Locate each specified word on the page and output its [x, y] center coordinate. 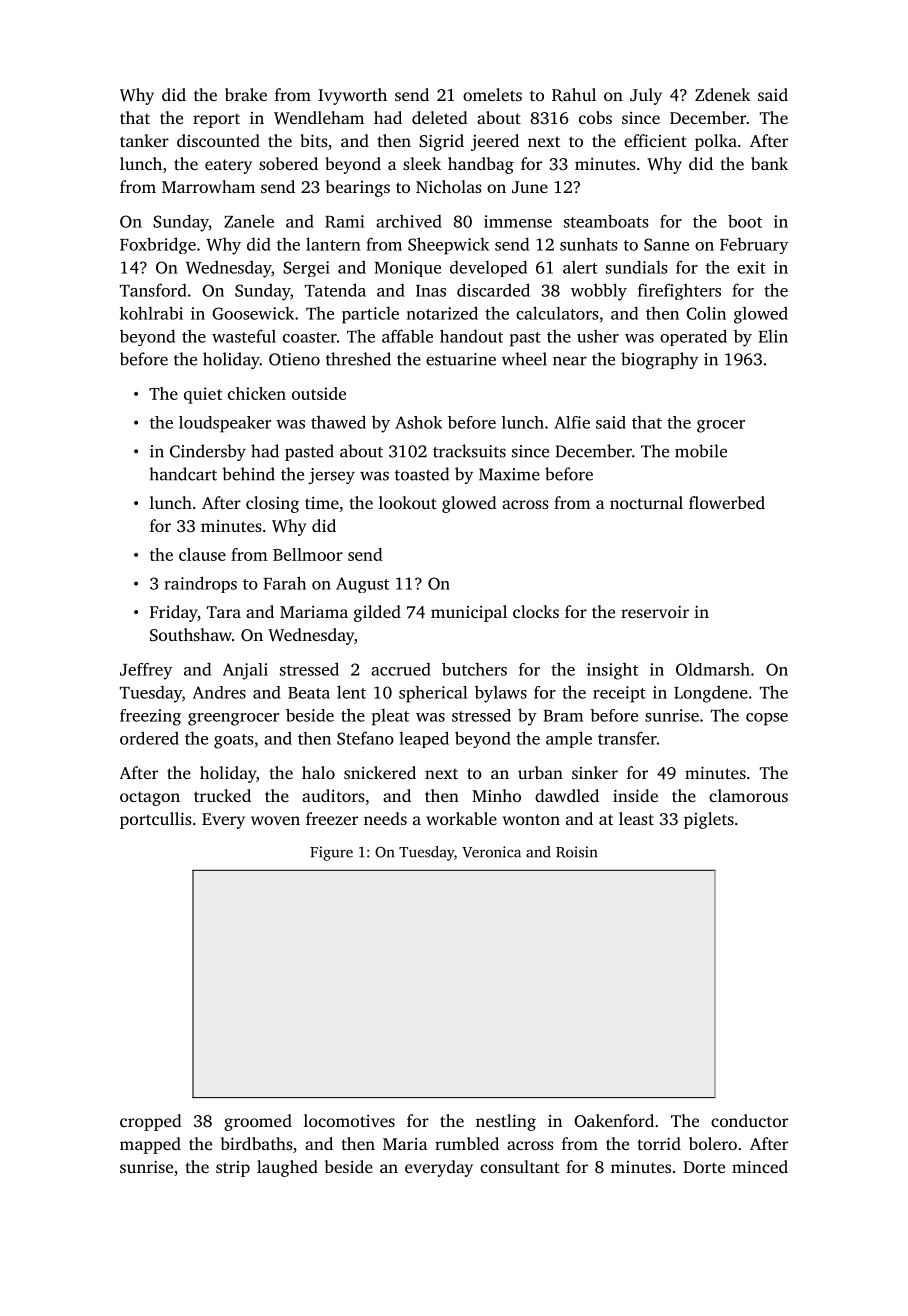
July [646, 96]
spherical [433, 694]
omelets [492, 94]
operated [693, 337]
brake [246, 94]
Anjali [245, 671]
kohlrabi [151, 313]
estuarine [461, 359]
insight [612, 671]
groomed [258, 1122]
